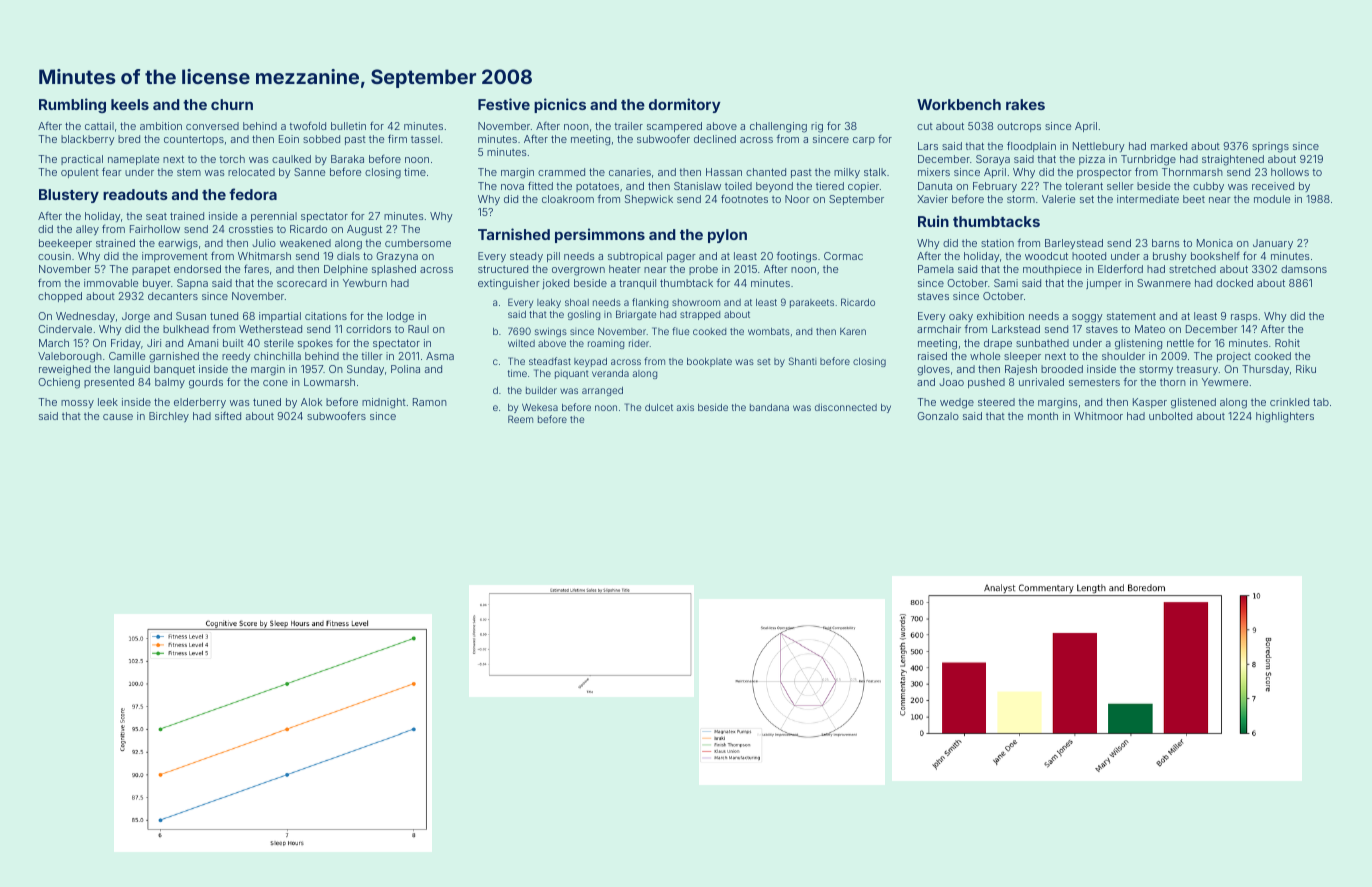 This image has height=887, width=1372. What do you see at coordinates (504, 104) in the image?
I see `Festive` at bounding box center [504, 104].
